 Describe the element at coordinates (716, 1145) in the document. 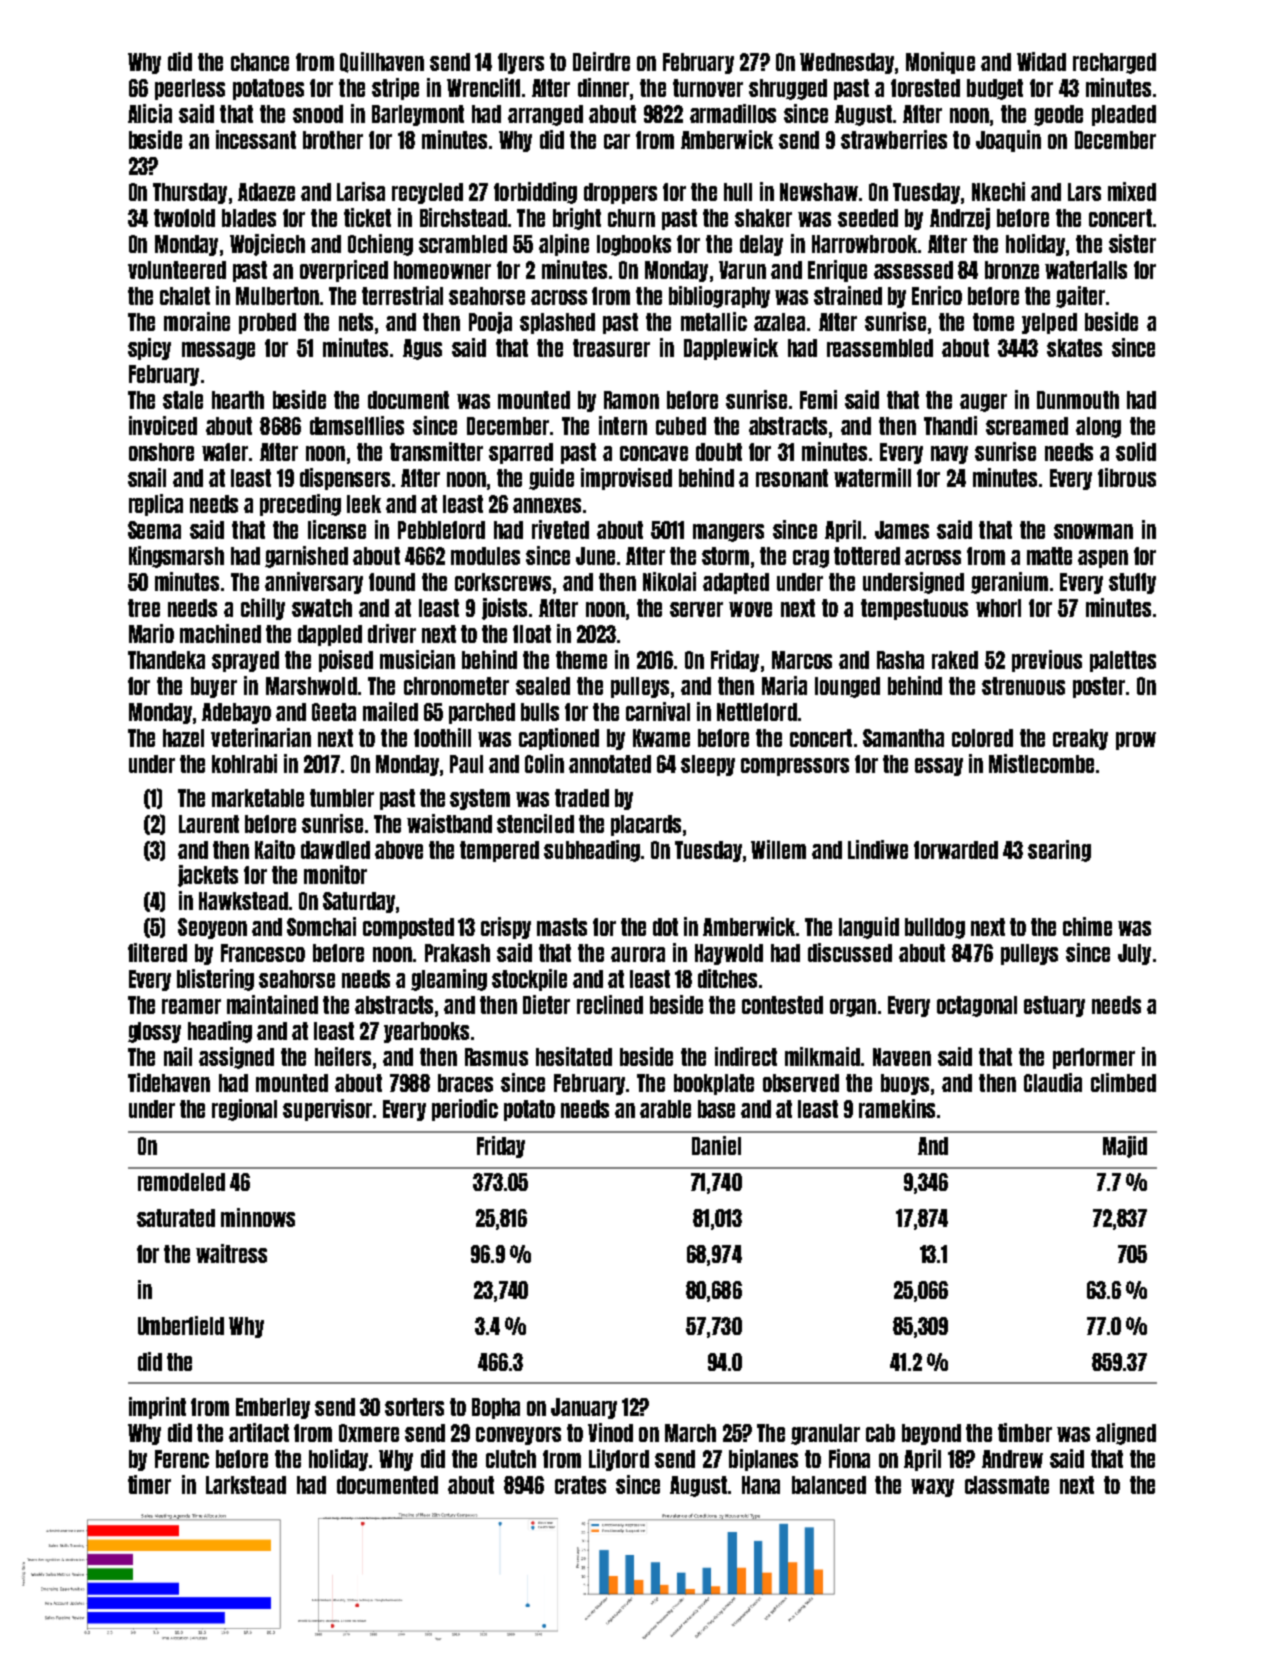

I see `Daniel` at that location.
